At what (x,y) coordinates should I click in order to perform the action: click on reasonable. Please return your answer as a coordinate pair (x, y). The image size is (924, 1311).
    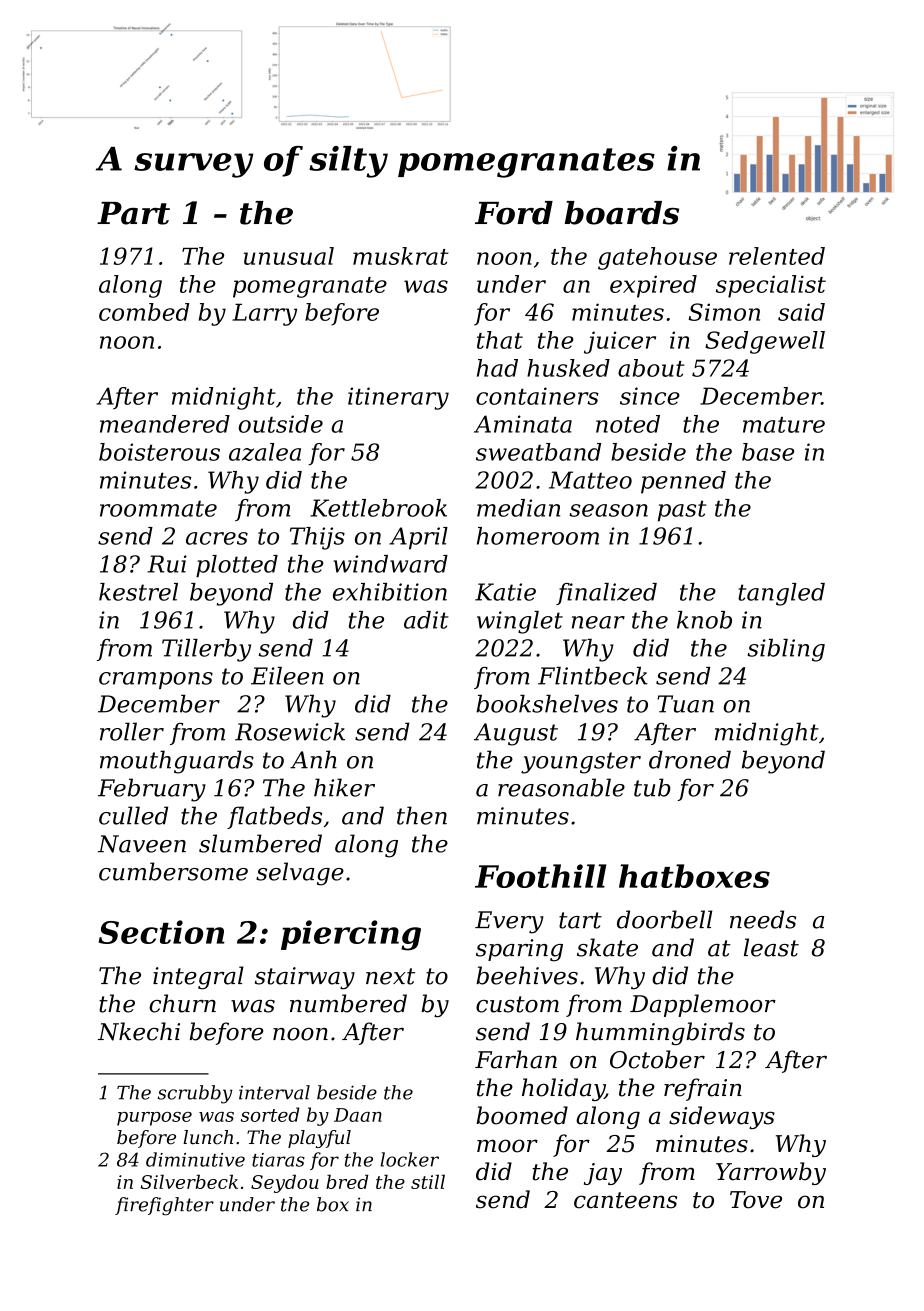
    Looking at the image, I should click on (561, 787).
